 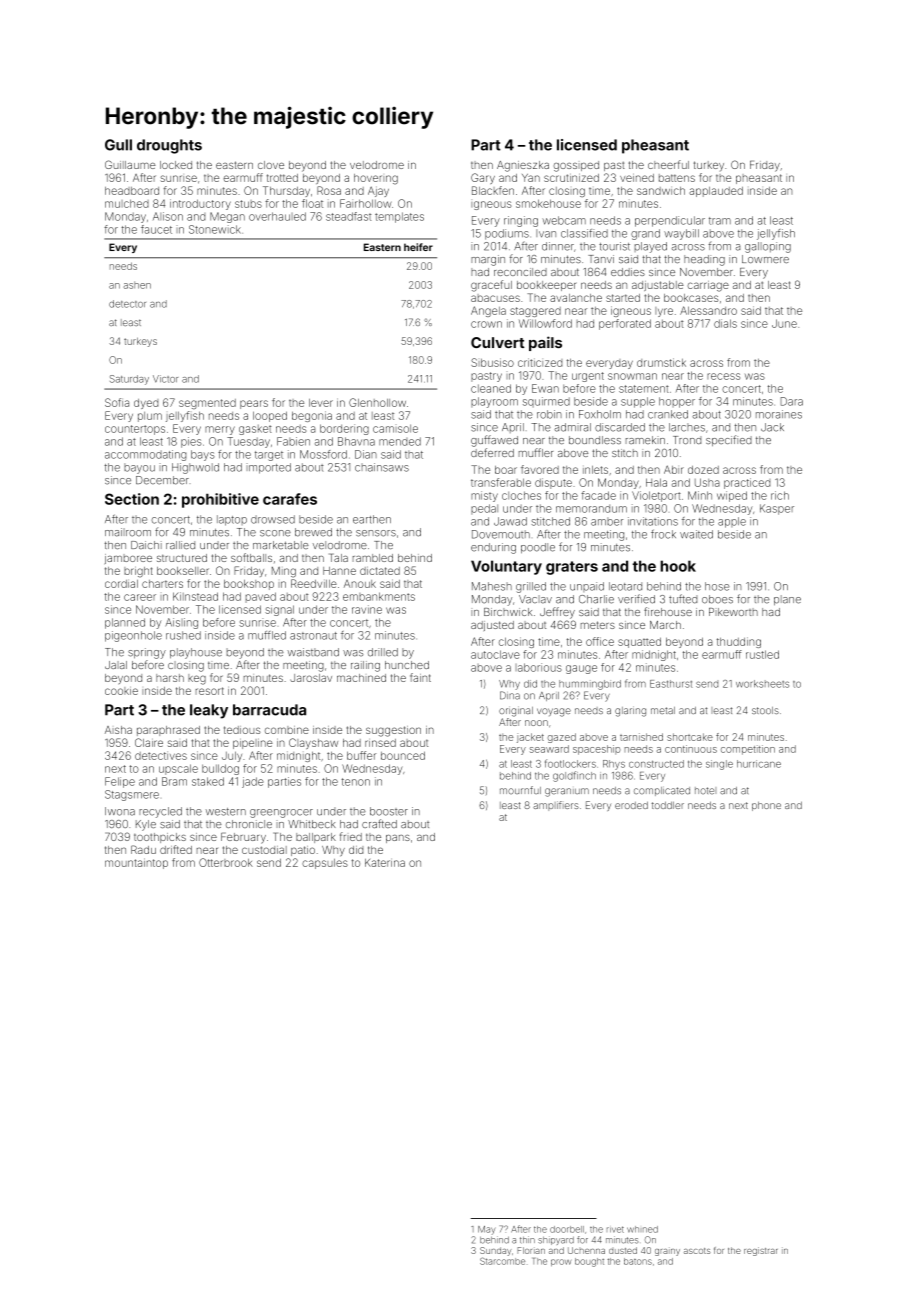 What do you see at coordinates (696, 534) in the document?
I see `waited` at bounding box center [696, 534].
